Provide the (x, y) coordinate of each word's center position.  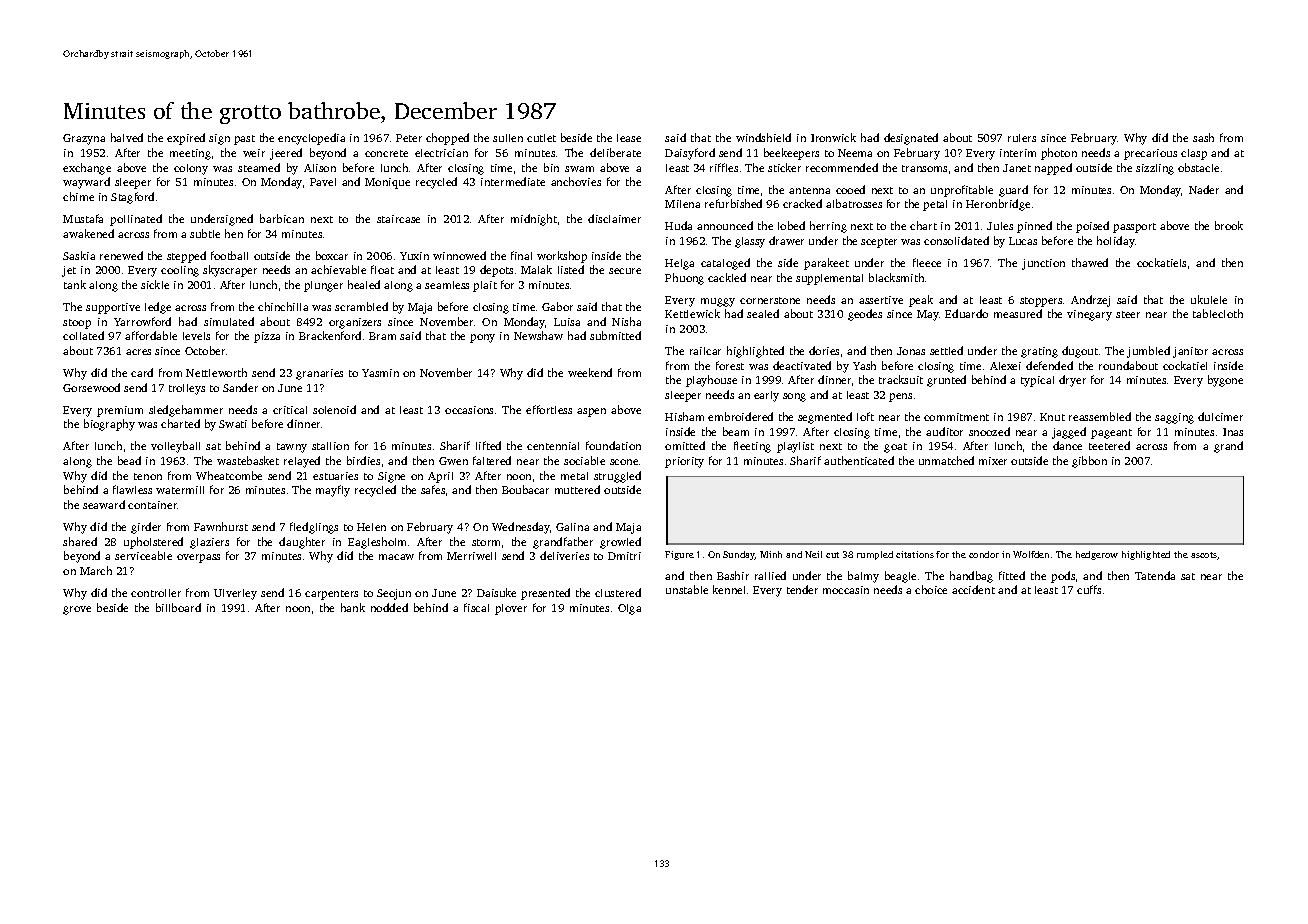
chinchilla (283, 306)
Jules (1000, 226)
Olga (629, 609)
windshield (763, 137)
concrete (386, 153)
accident (973, 589)
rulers (1022, 138)
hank (353, 607)
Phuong (684, 279)
